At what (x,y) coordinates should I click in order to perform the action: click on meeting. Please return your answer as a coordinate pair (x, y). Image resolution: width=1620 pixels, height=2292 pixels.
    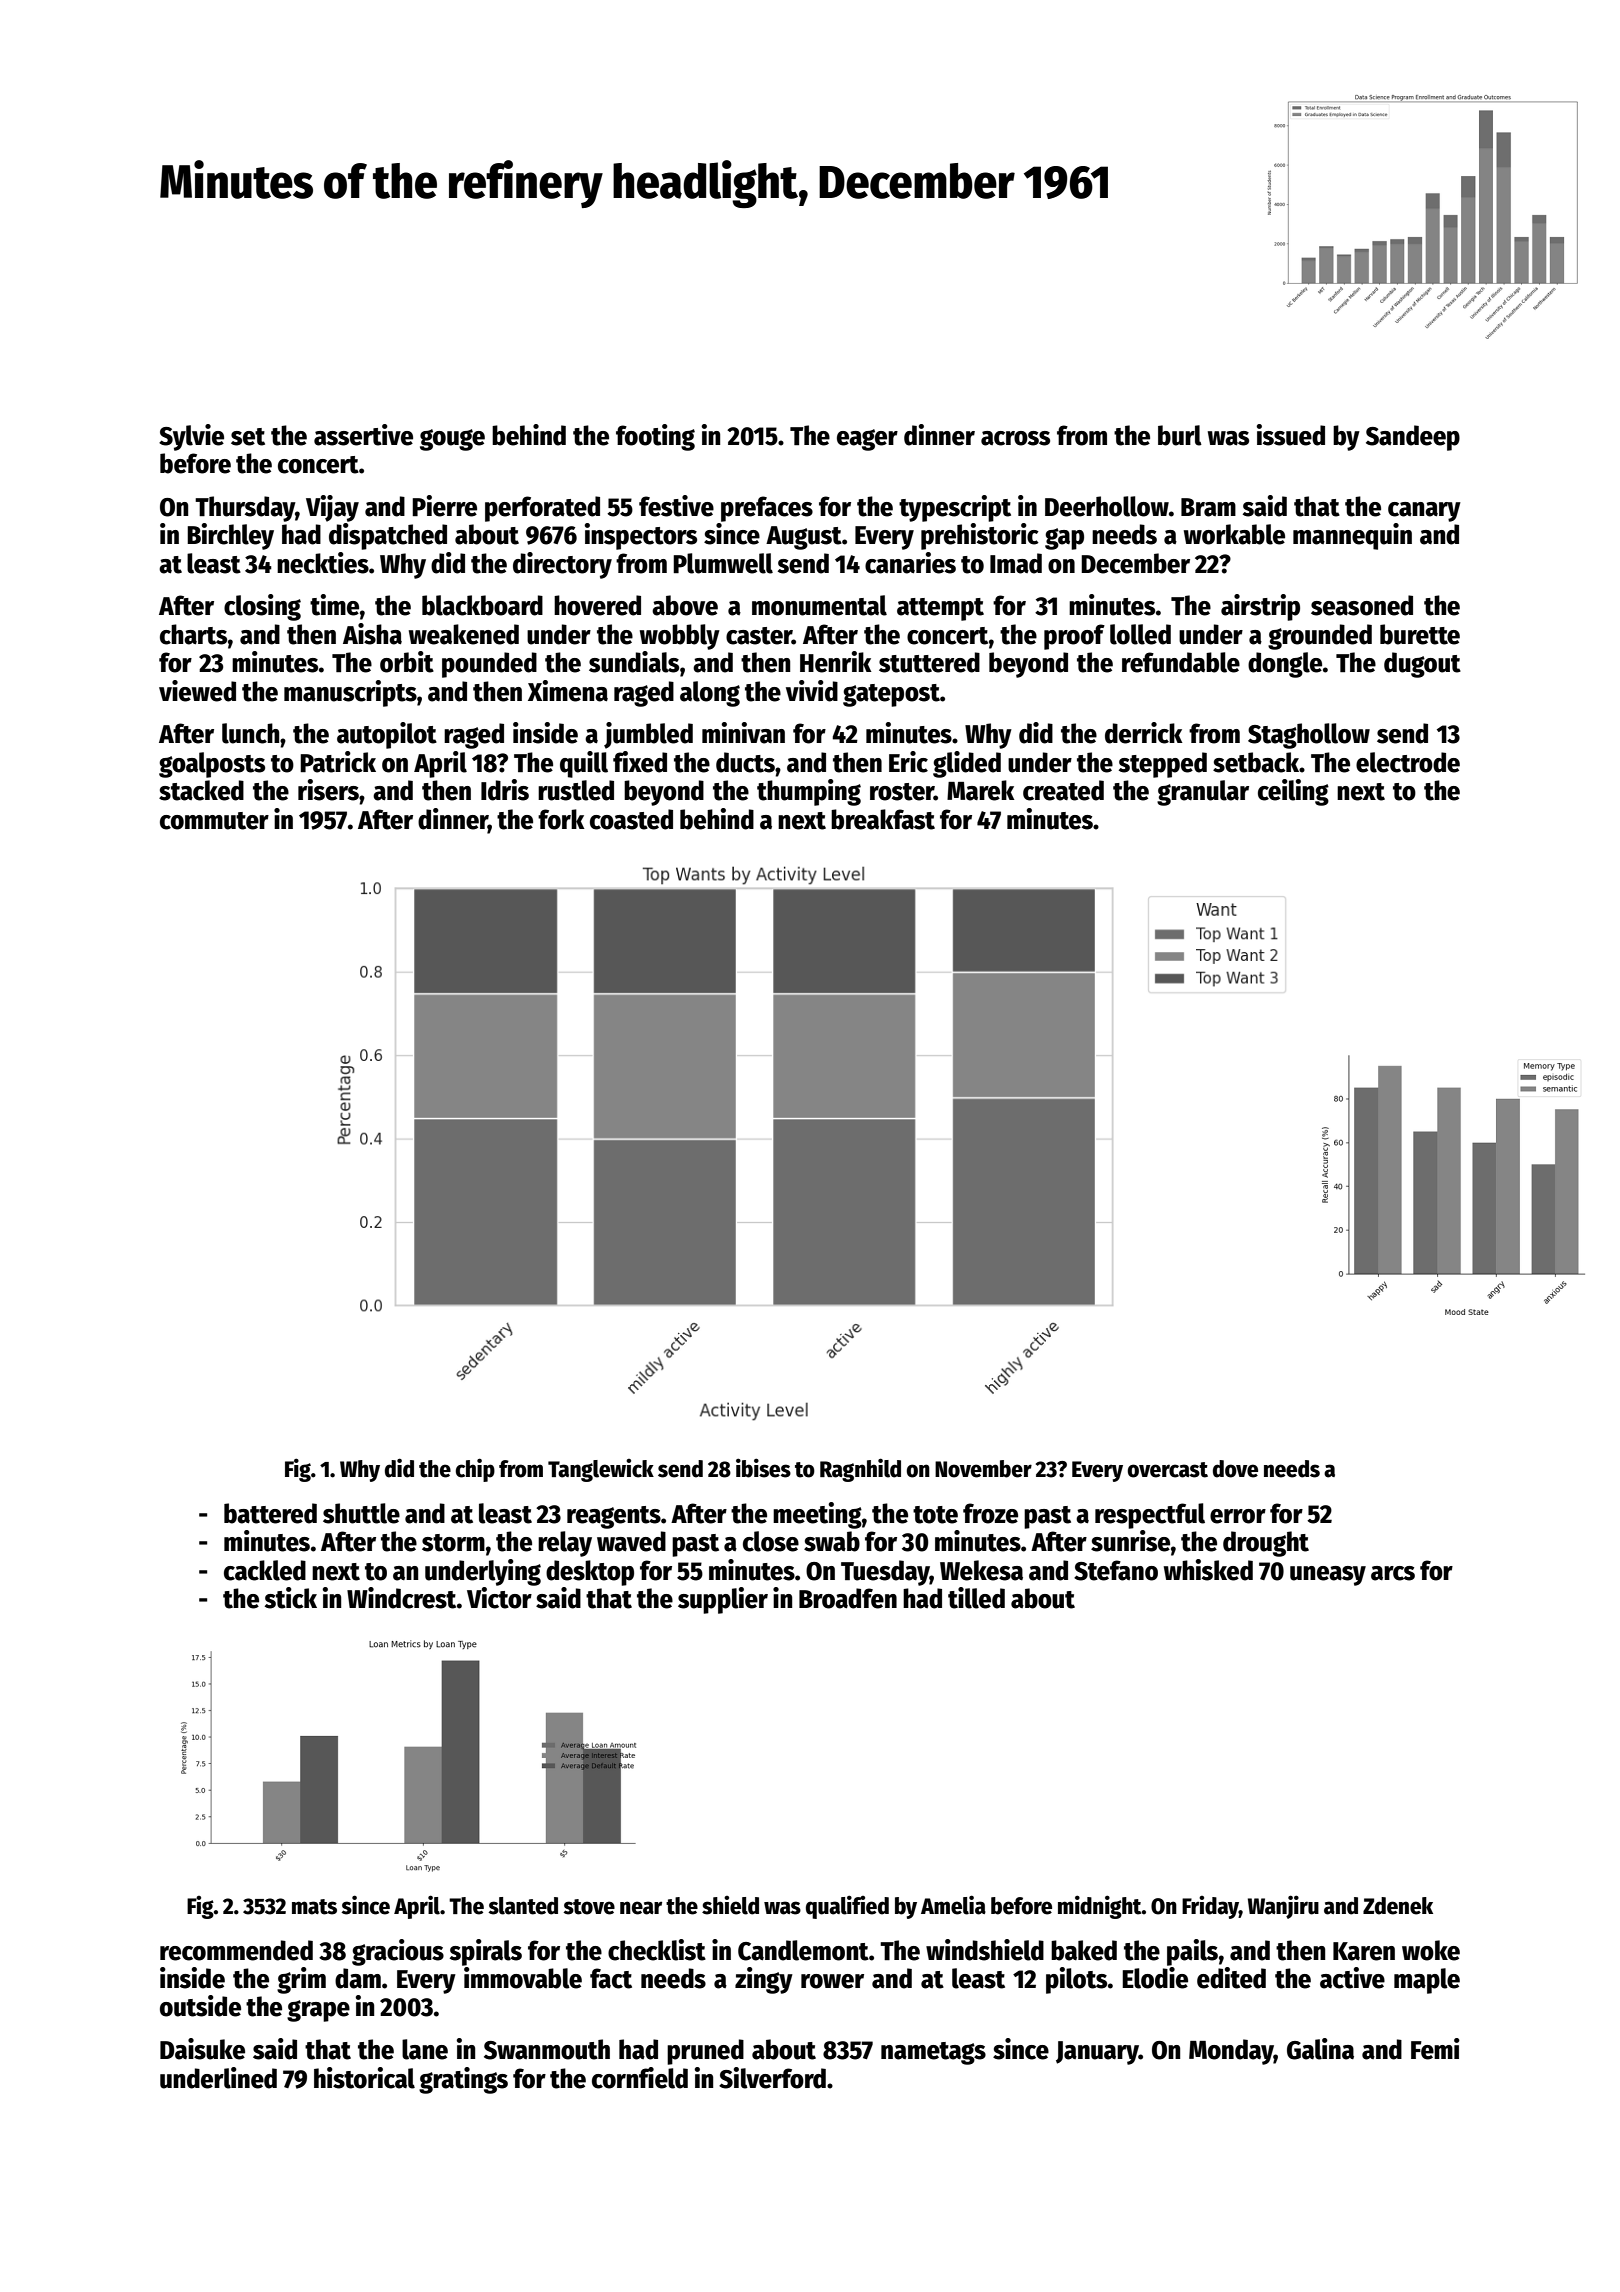
    Looking at the image, I should click on (817, 1515).
